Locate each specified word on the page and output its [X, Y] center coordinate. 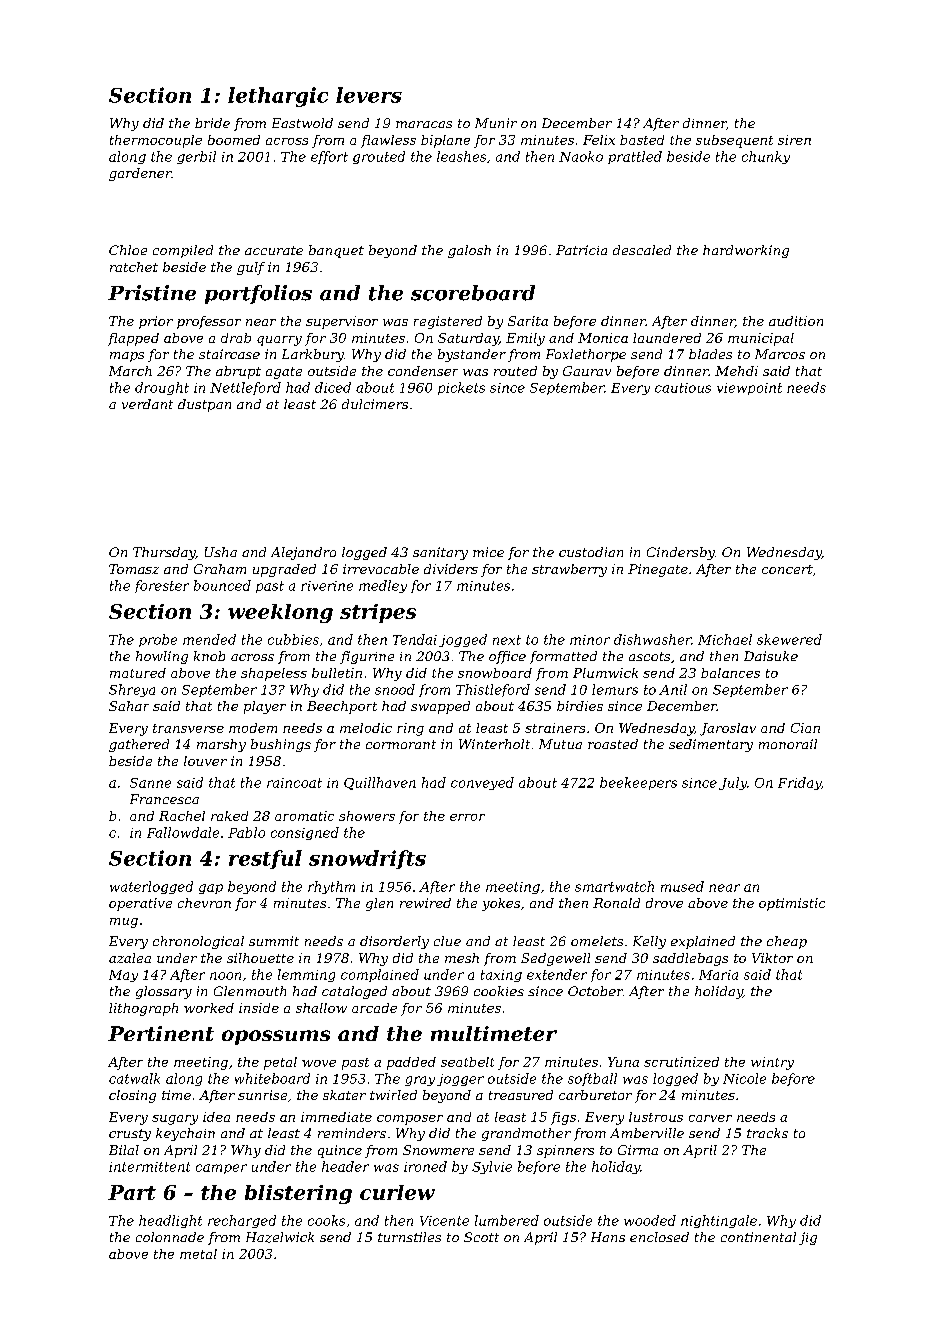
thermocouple [156, 141]
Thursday [164, 553]
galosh [469, 251]
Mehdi [736, 371]
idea [216, 1117]
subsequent [734, 141]
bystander [472, 355]
